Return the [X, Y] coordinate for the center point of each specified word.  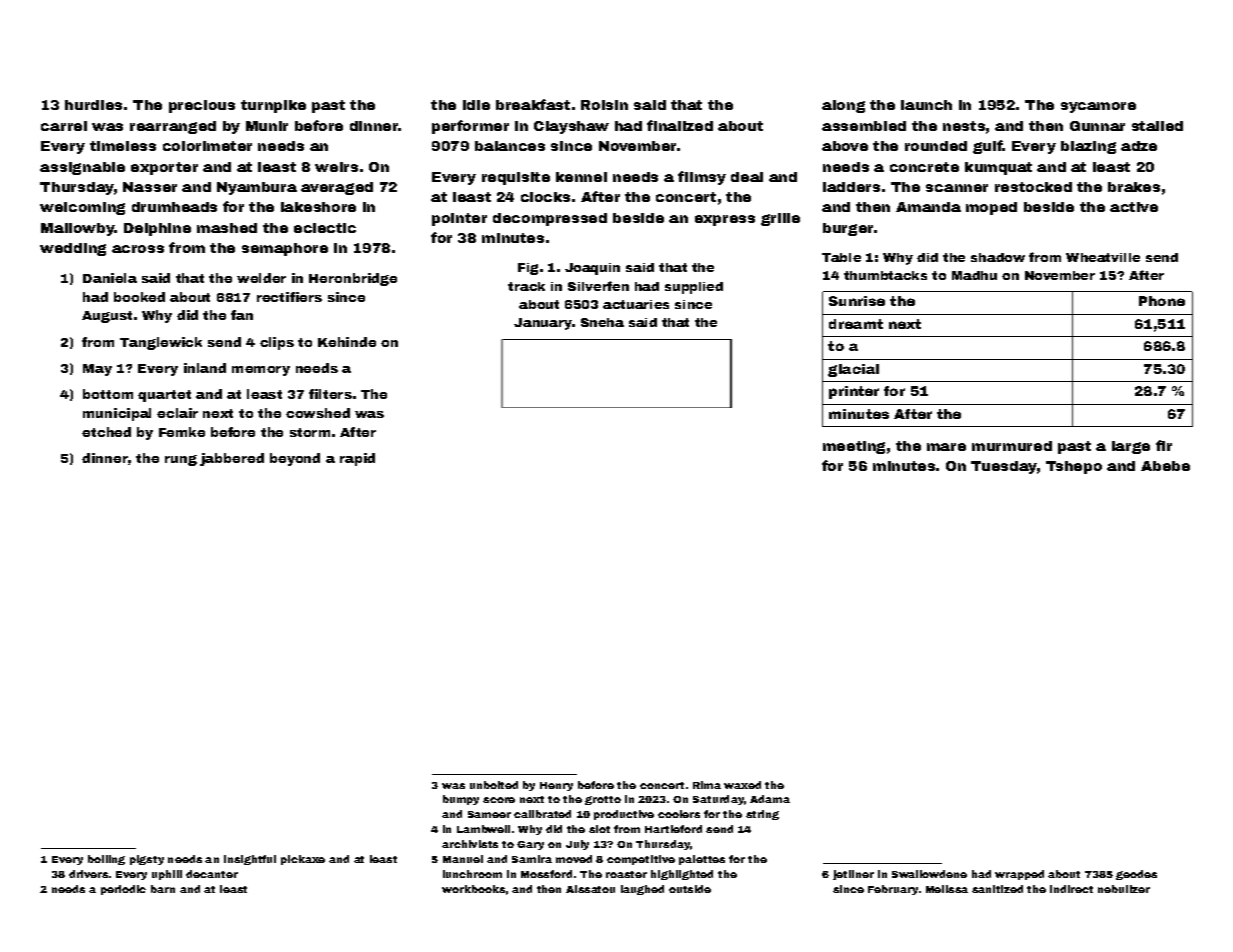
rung [181, 460]
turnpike [273, 106]
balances [510, 146]
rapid [357, 459]
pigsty [147, 860]
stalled [1157, 126]
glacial [853, 370]
